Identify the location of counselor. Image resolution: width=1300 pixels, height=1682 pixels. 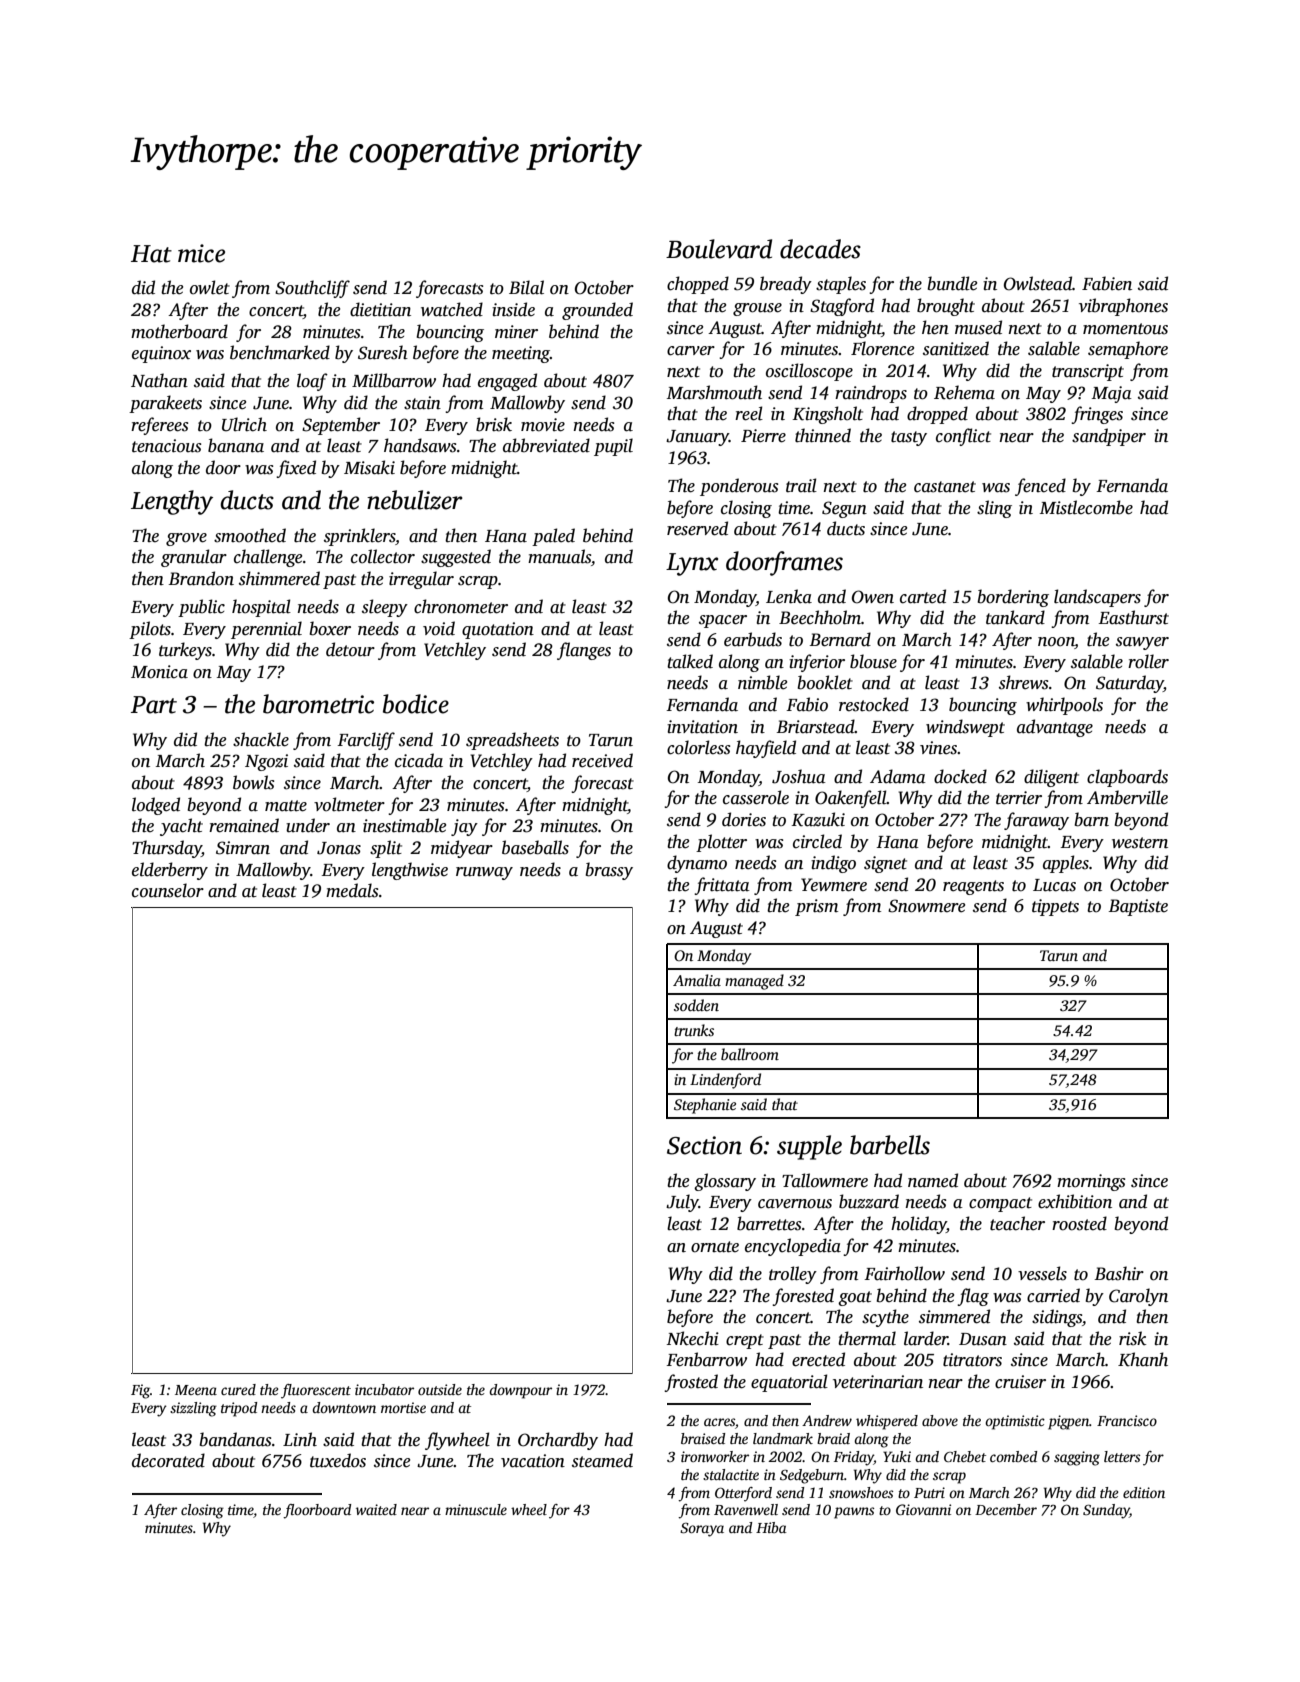
(168, 890).
